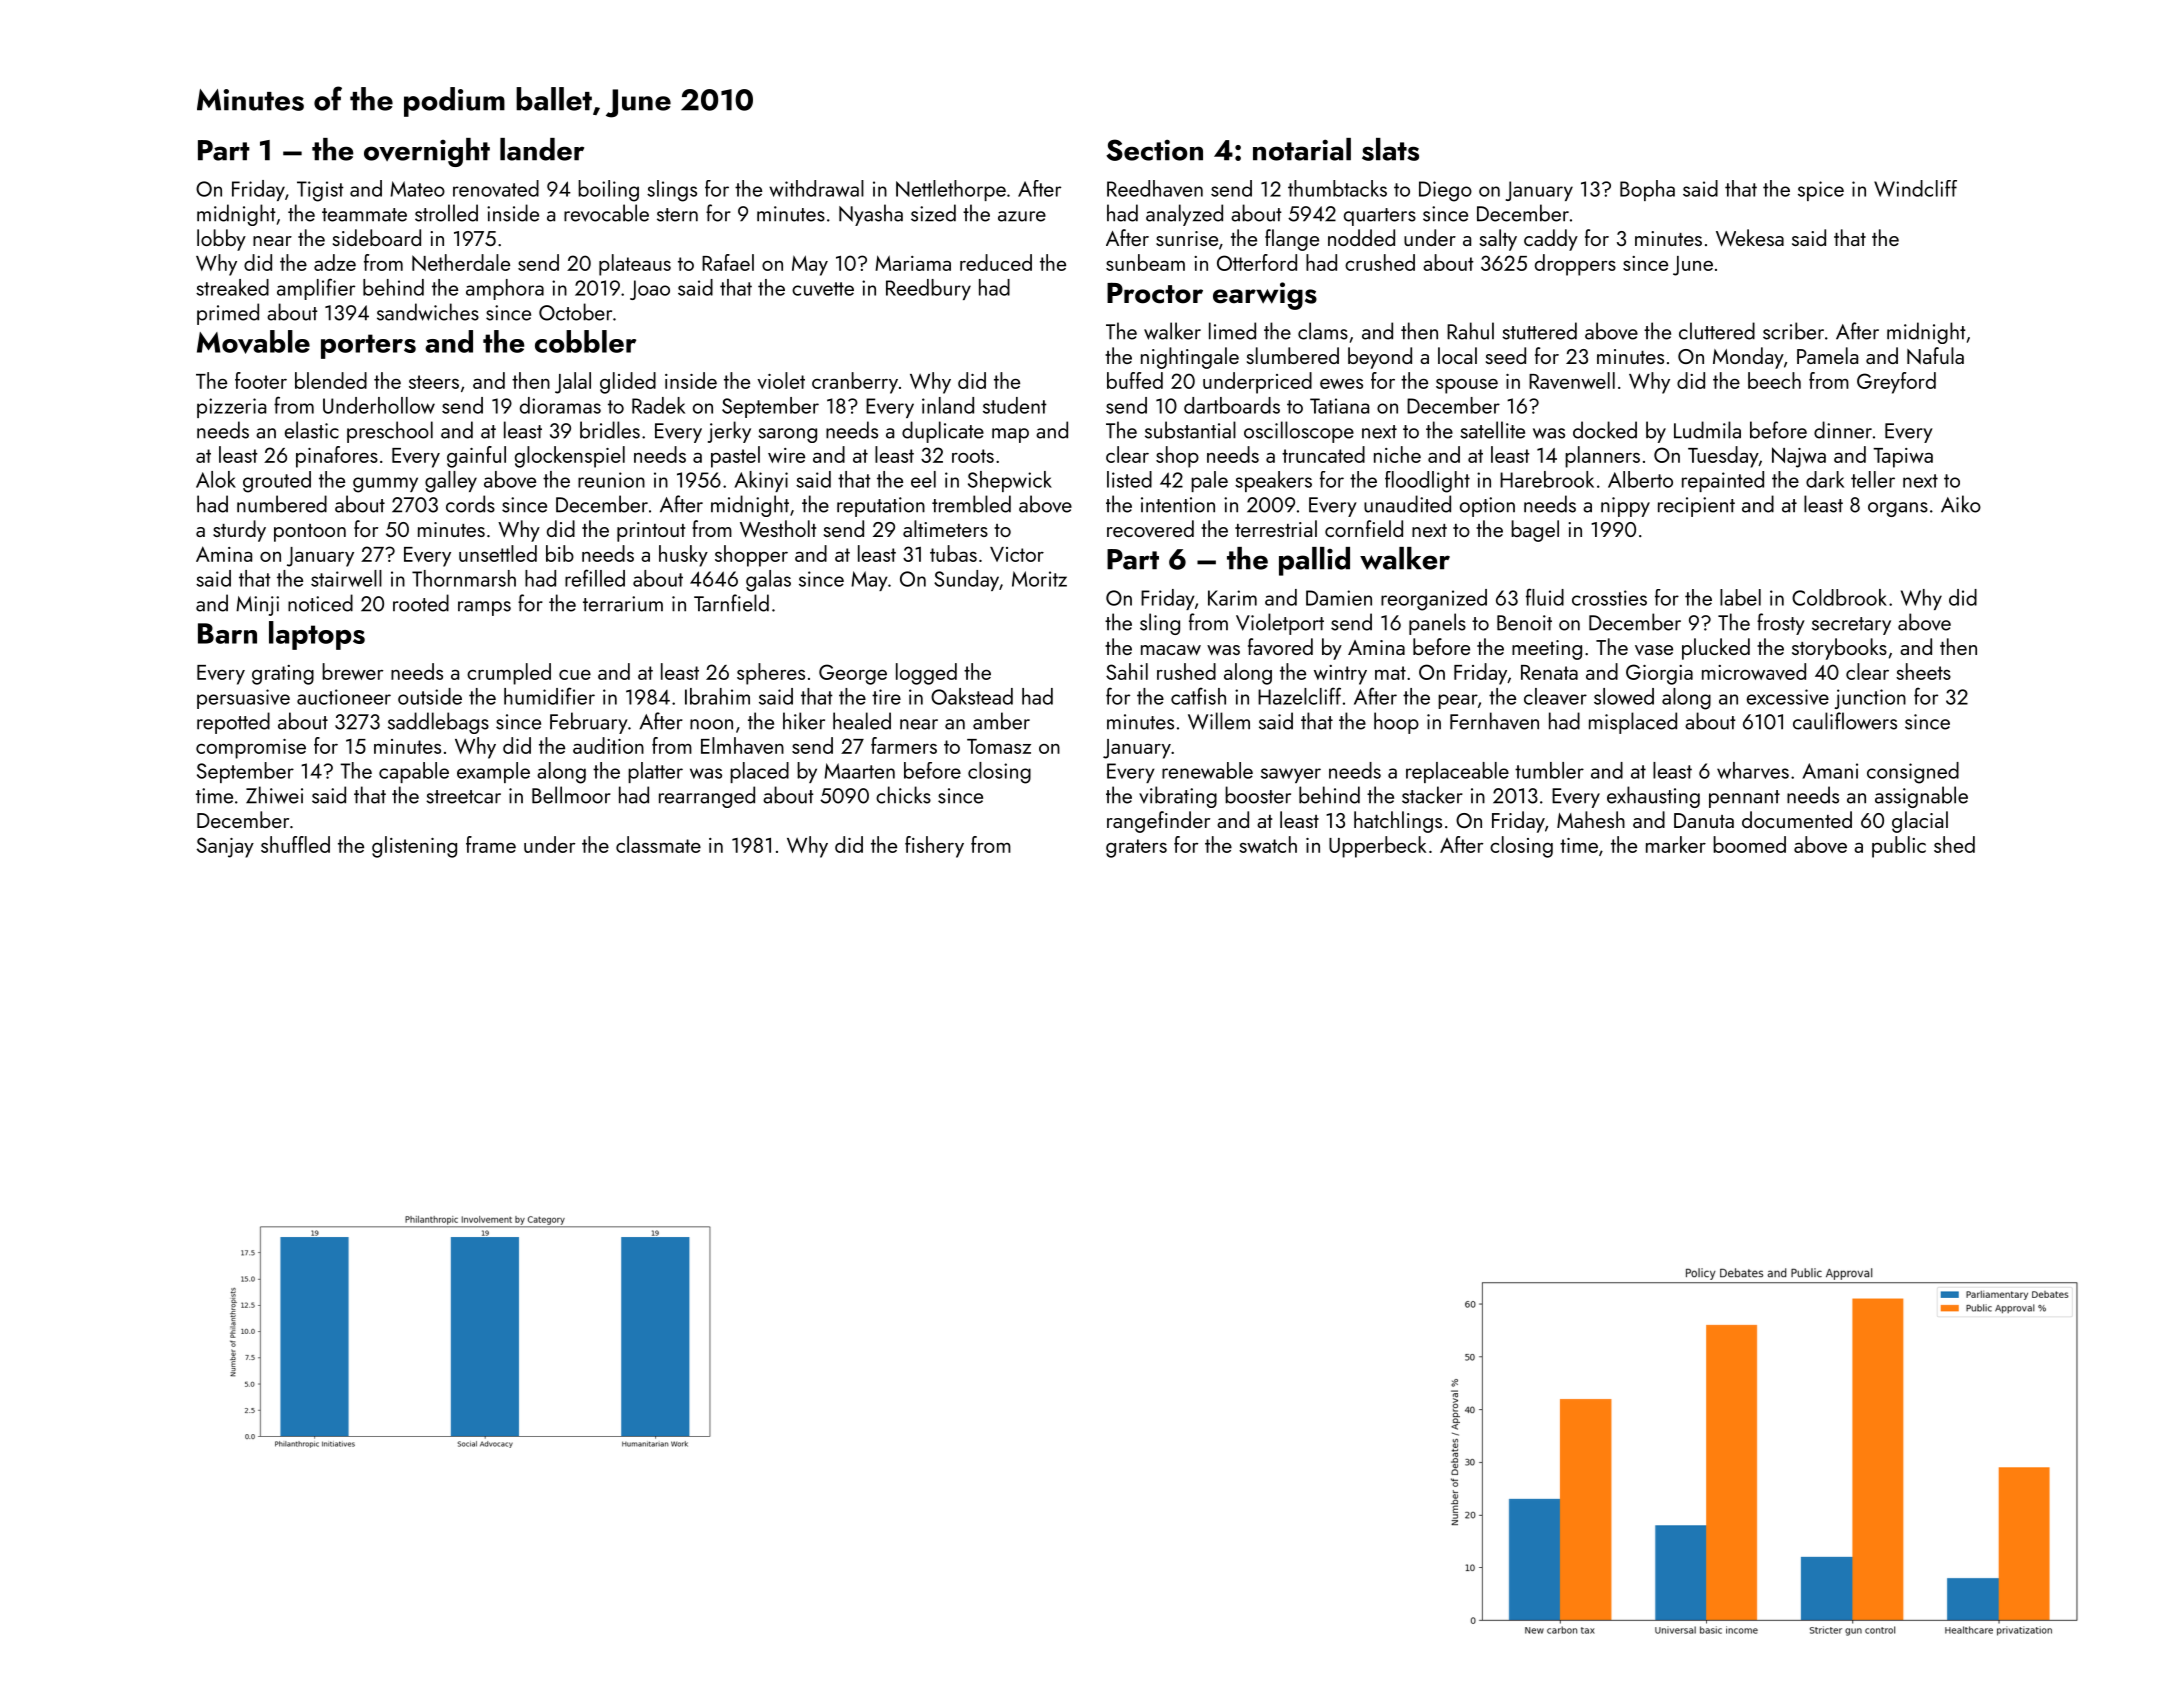  Describe the element at coordinates (651, 532) in the screenshot. I see `printout` at that location.
